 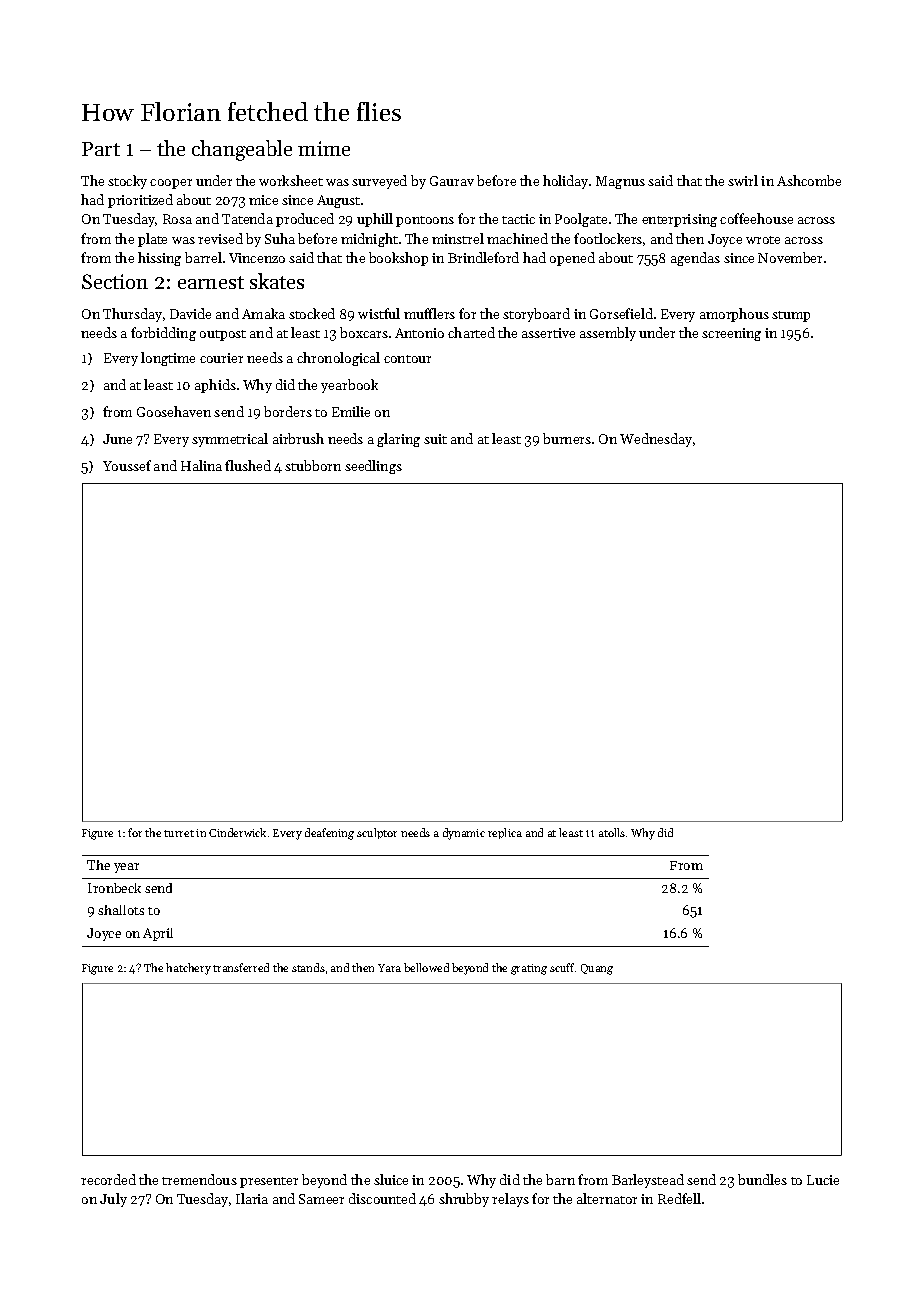 I want to click on replica, so click(x=505, y=833).
